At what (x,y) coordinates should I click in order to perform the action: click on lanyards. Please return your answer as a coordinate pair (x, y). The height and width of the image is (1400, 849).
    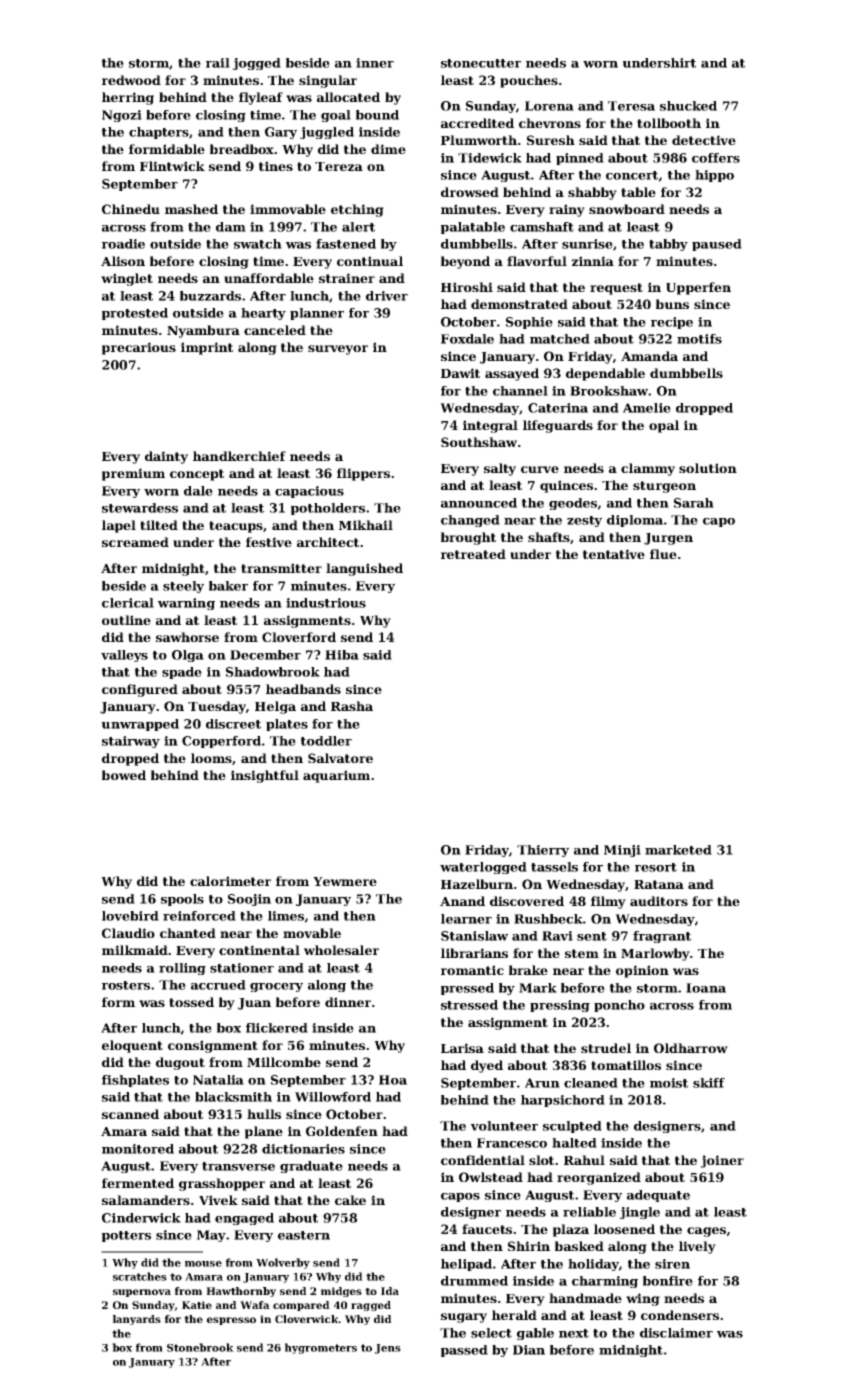
    Looking at the image, I should click on (137, 1320).
